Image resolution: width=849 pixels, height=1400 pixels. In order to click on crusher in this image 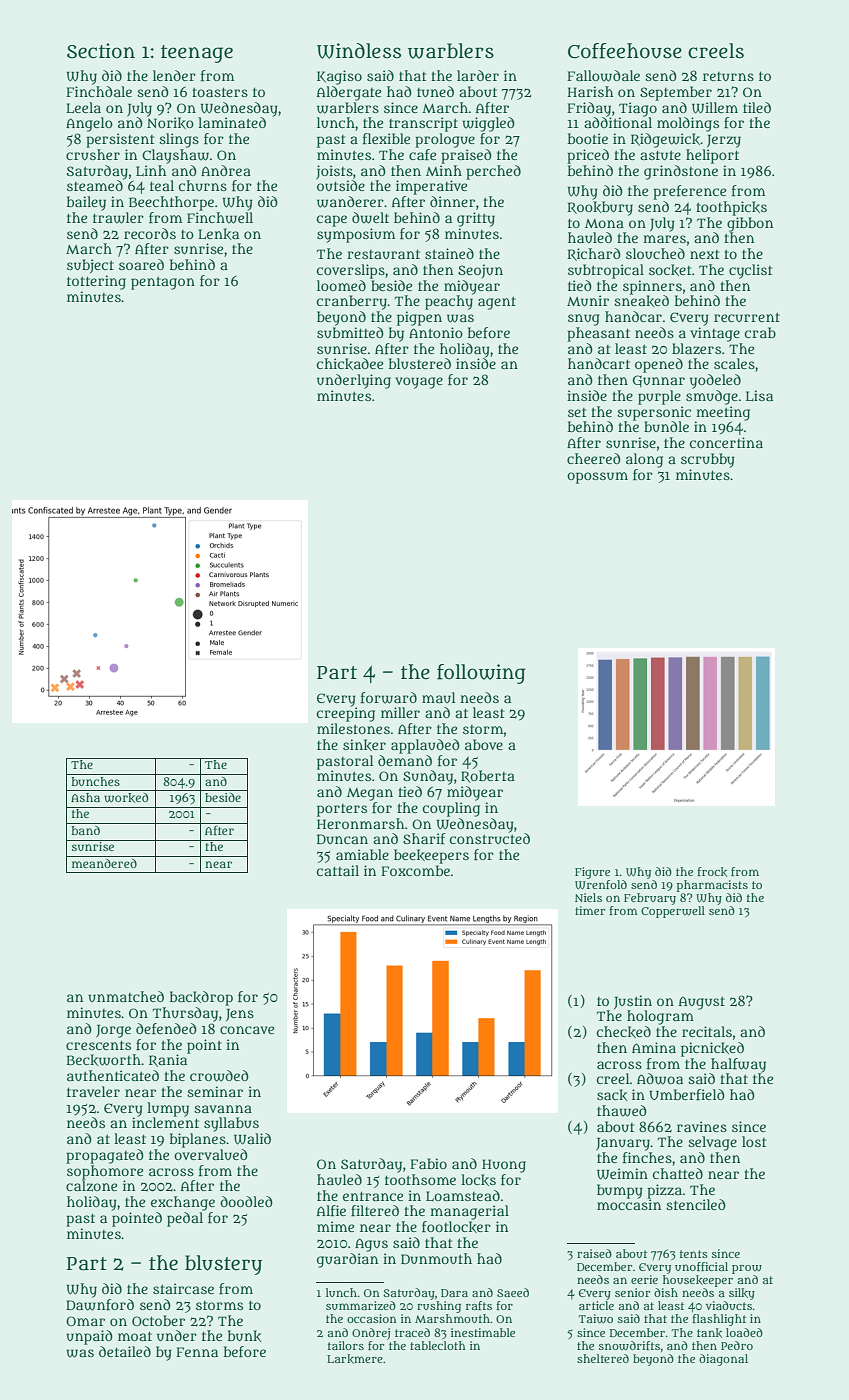, I will do `click(93, 154)`.
